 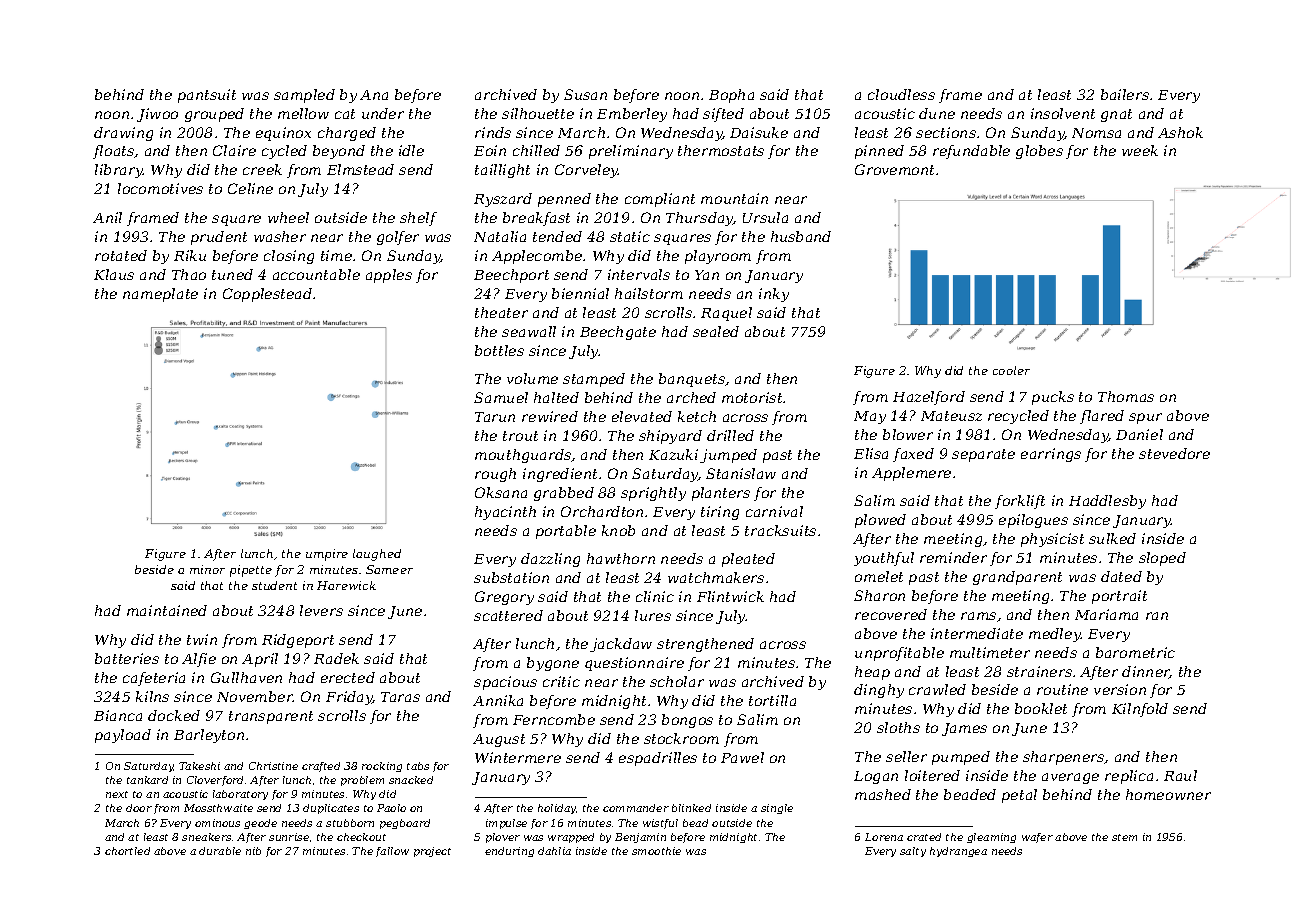 What do you see at coordinates (207, 96) in the screenshot?
I see `pantsuit` at bounding box center [207, 96].
